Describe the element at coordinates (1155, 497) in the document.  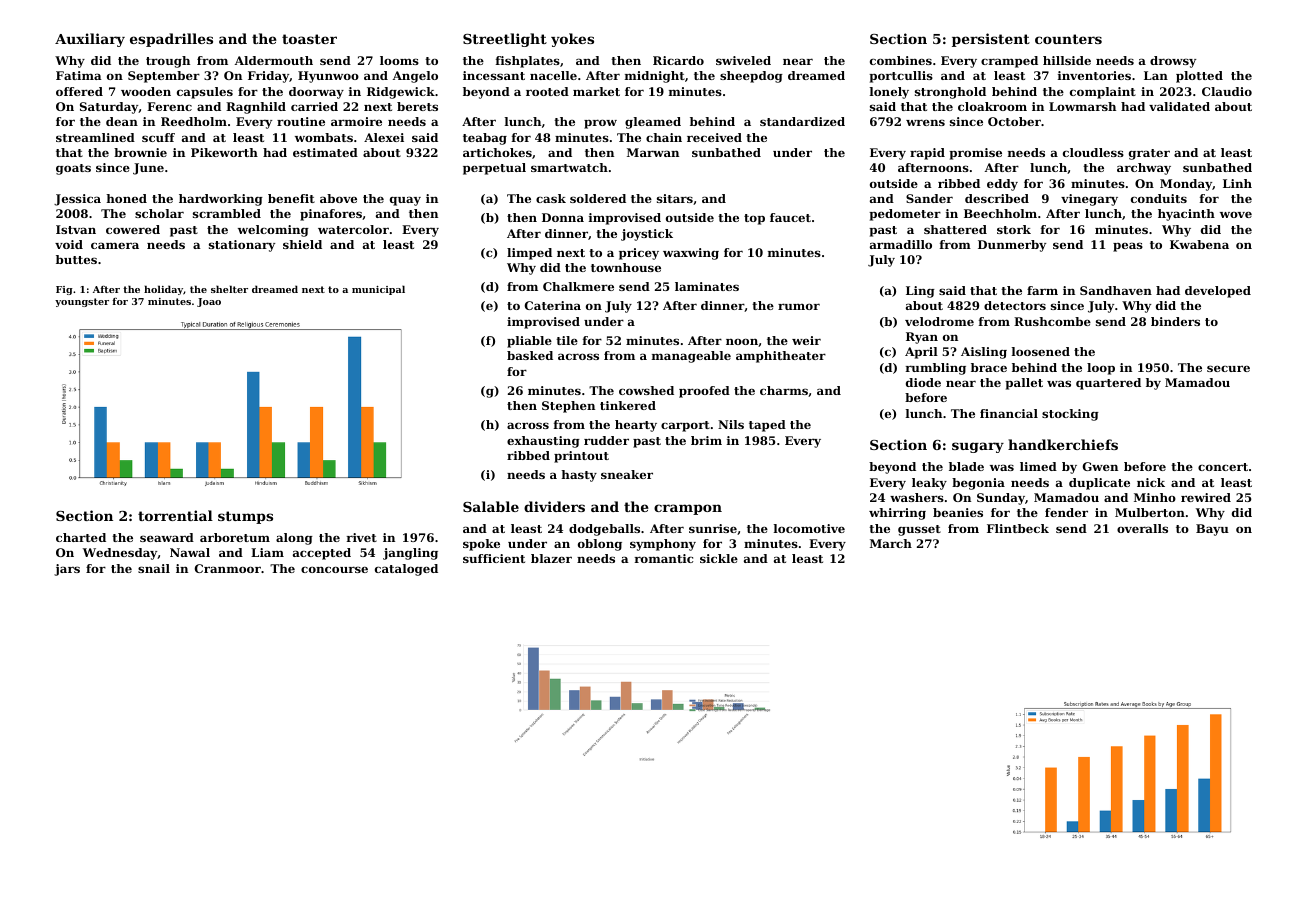
I see `Minho` at that location.
